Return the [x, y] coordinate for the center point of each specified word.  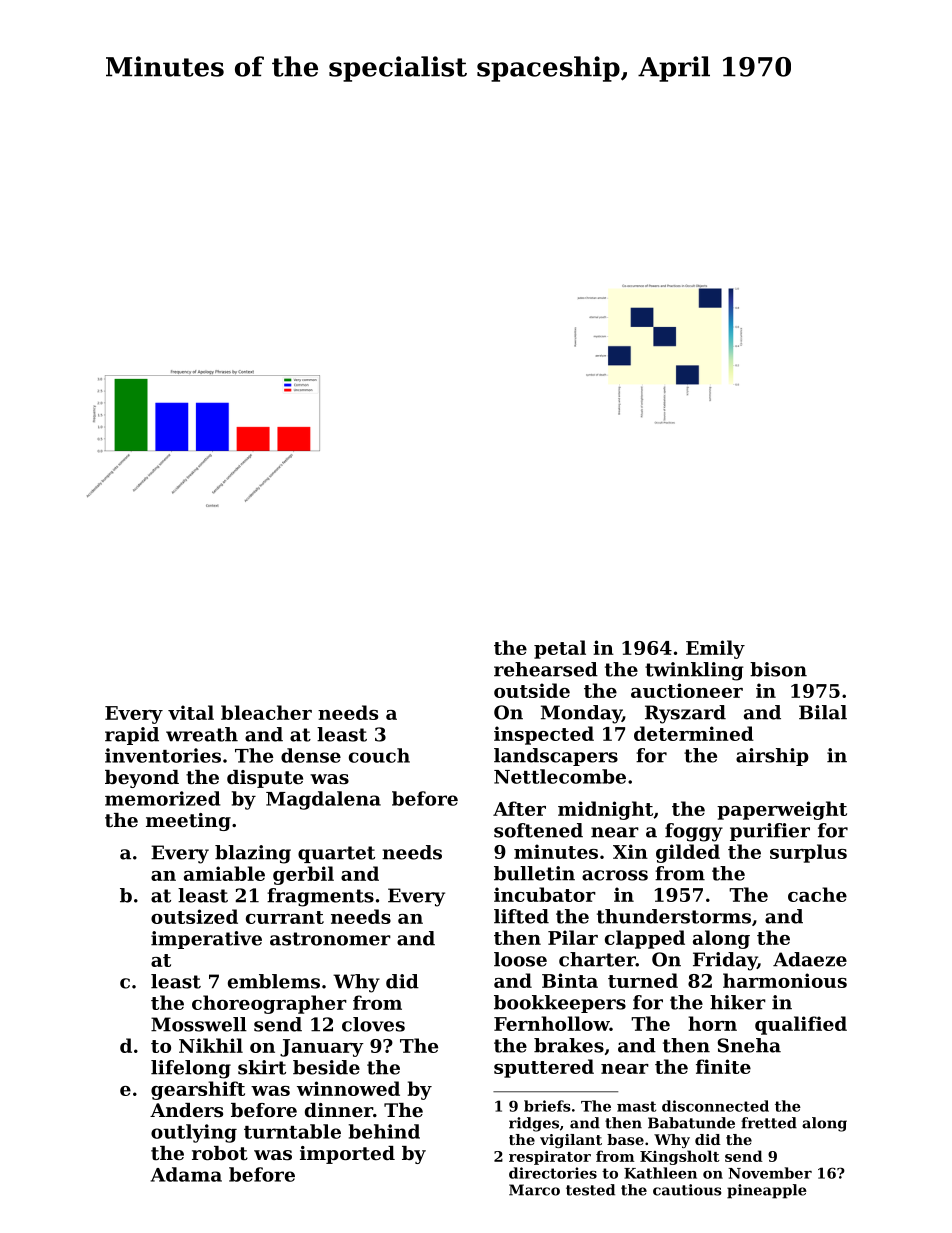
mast [636, 1106]
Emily [715, 649]
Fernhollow [552, 1023]
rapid [132, 736]
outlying [194, 1133]
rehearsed [546, 669]
